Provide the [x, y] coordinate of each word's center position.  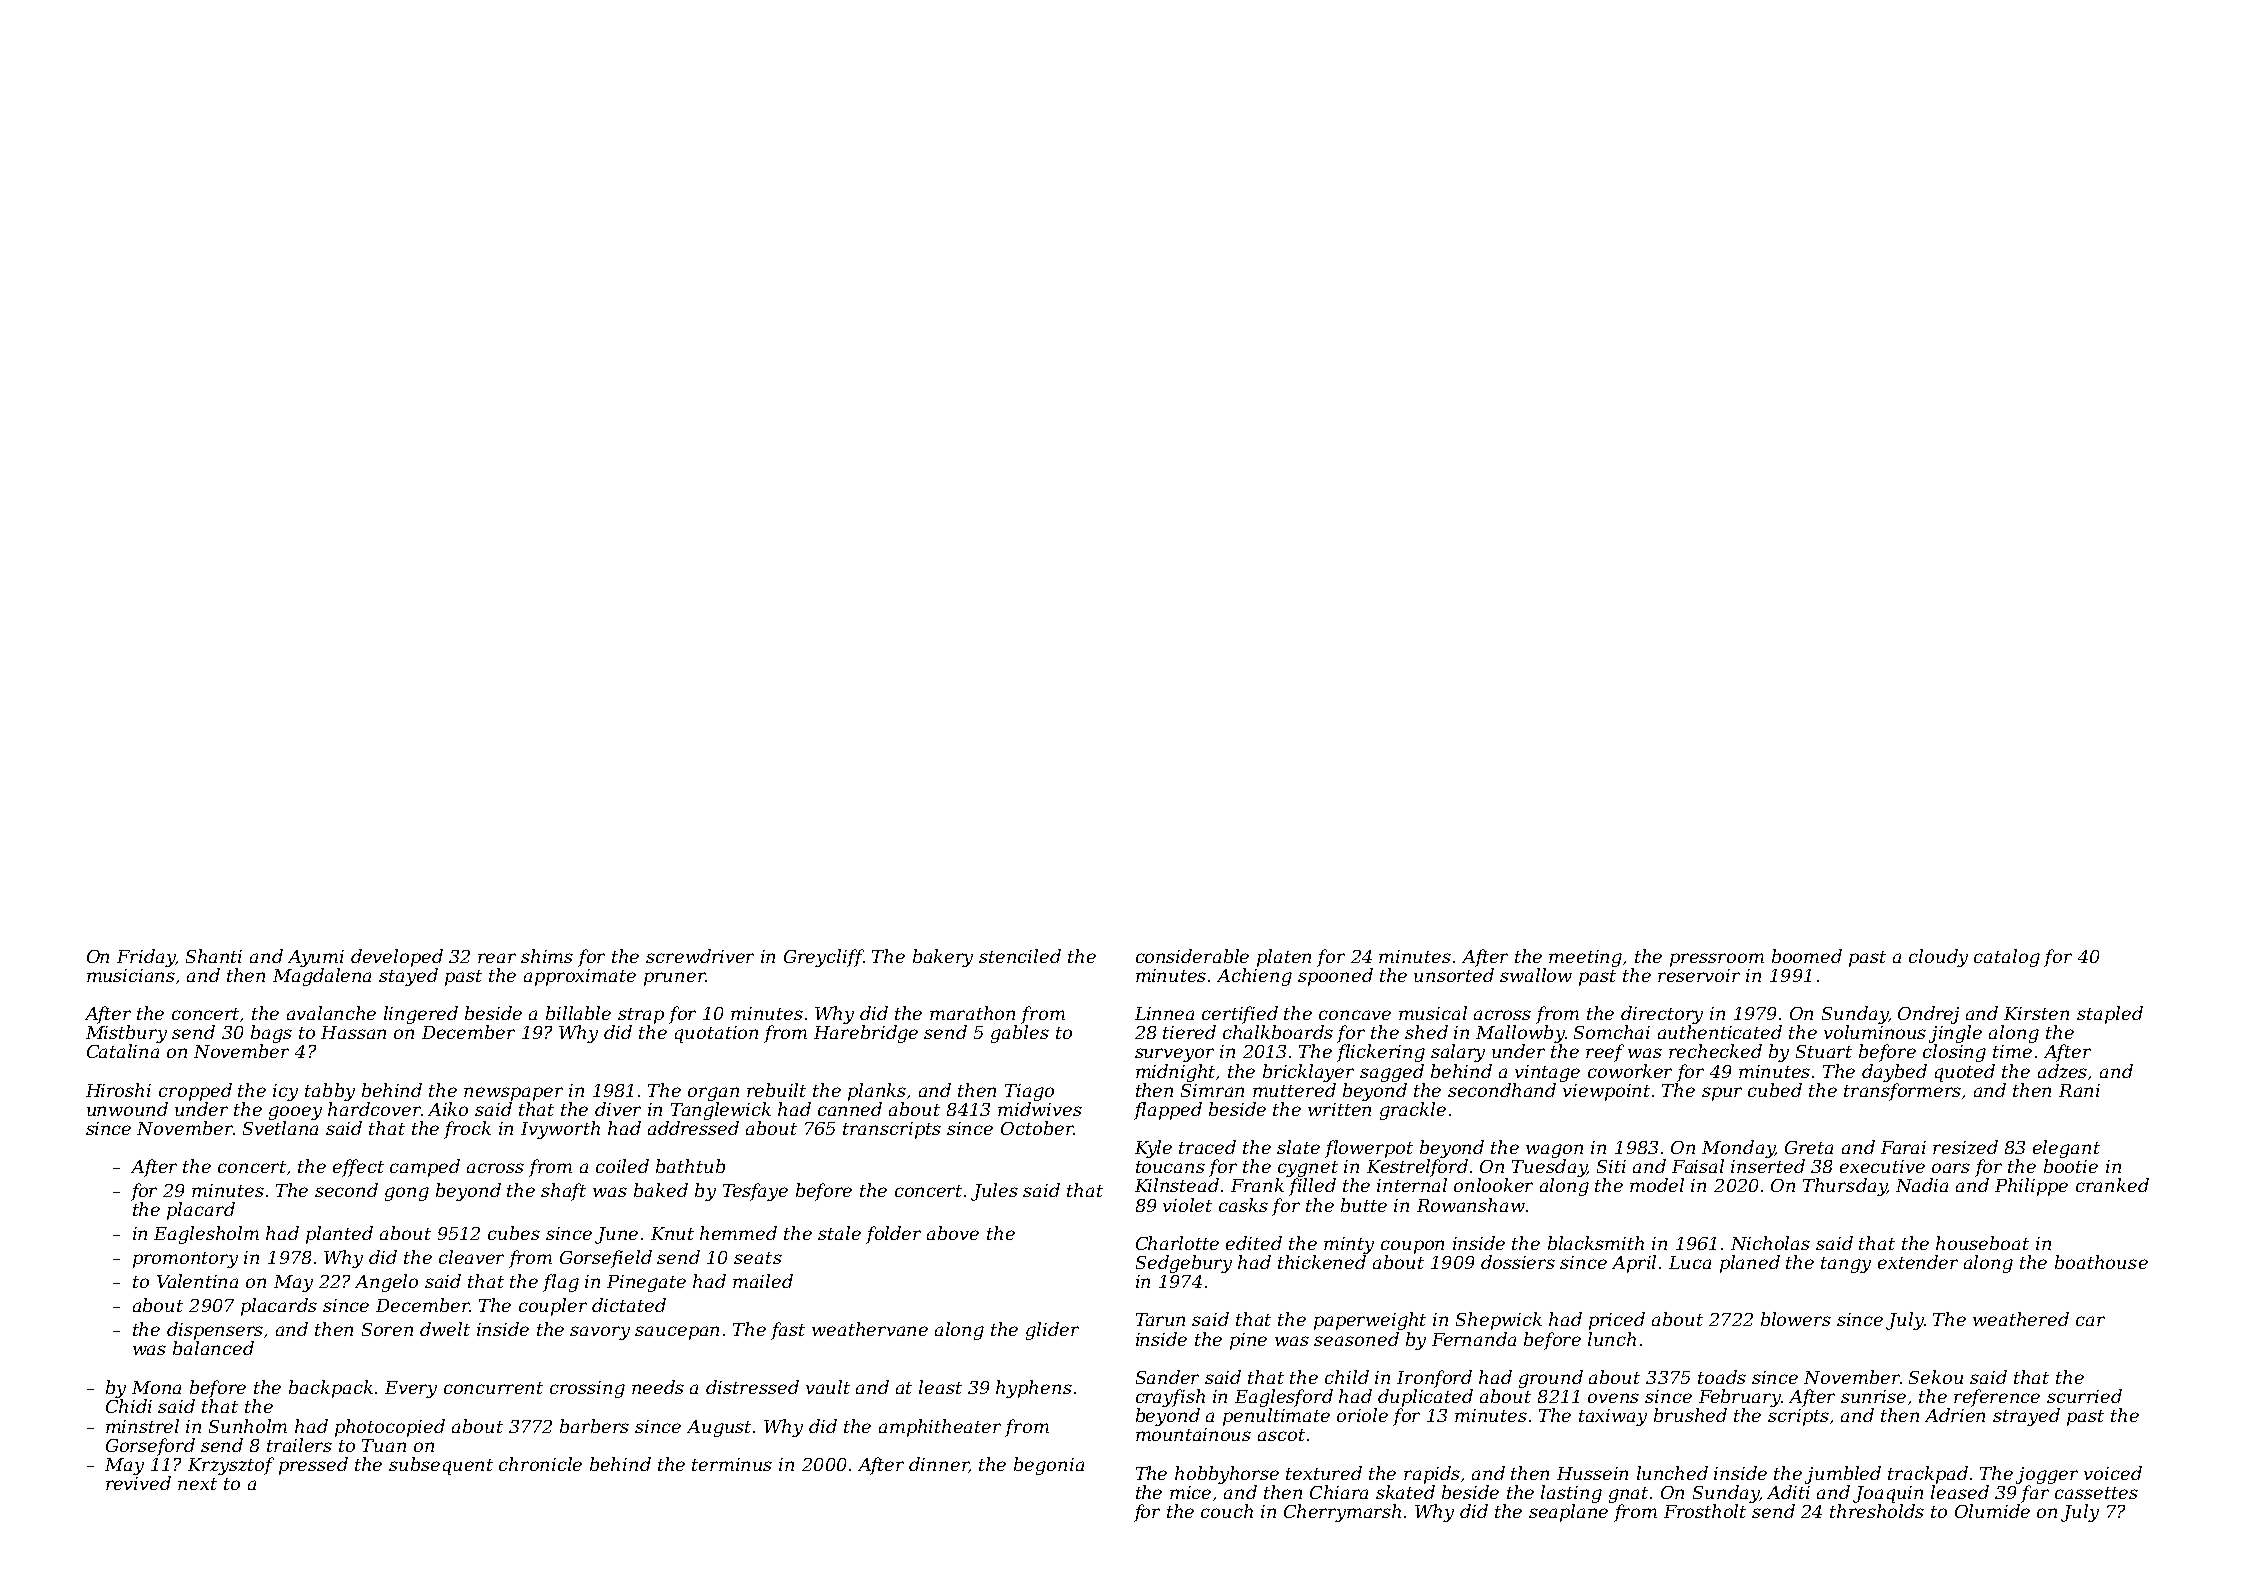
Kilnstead [1177, 1185]
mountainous [1193, 1434]
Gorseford [150, 1447]
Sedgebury [1184, 1264]
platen [1284, 958]
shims [547, 956]
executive [1882, 1166]
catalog [2007, 958]
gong [407, 1194]
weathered [2021, 1319]
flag [561, 1283]
